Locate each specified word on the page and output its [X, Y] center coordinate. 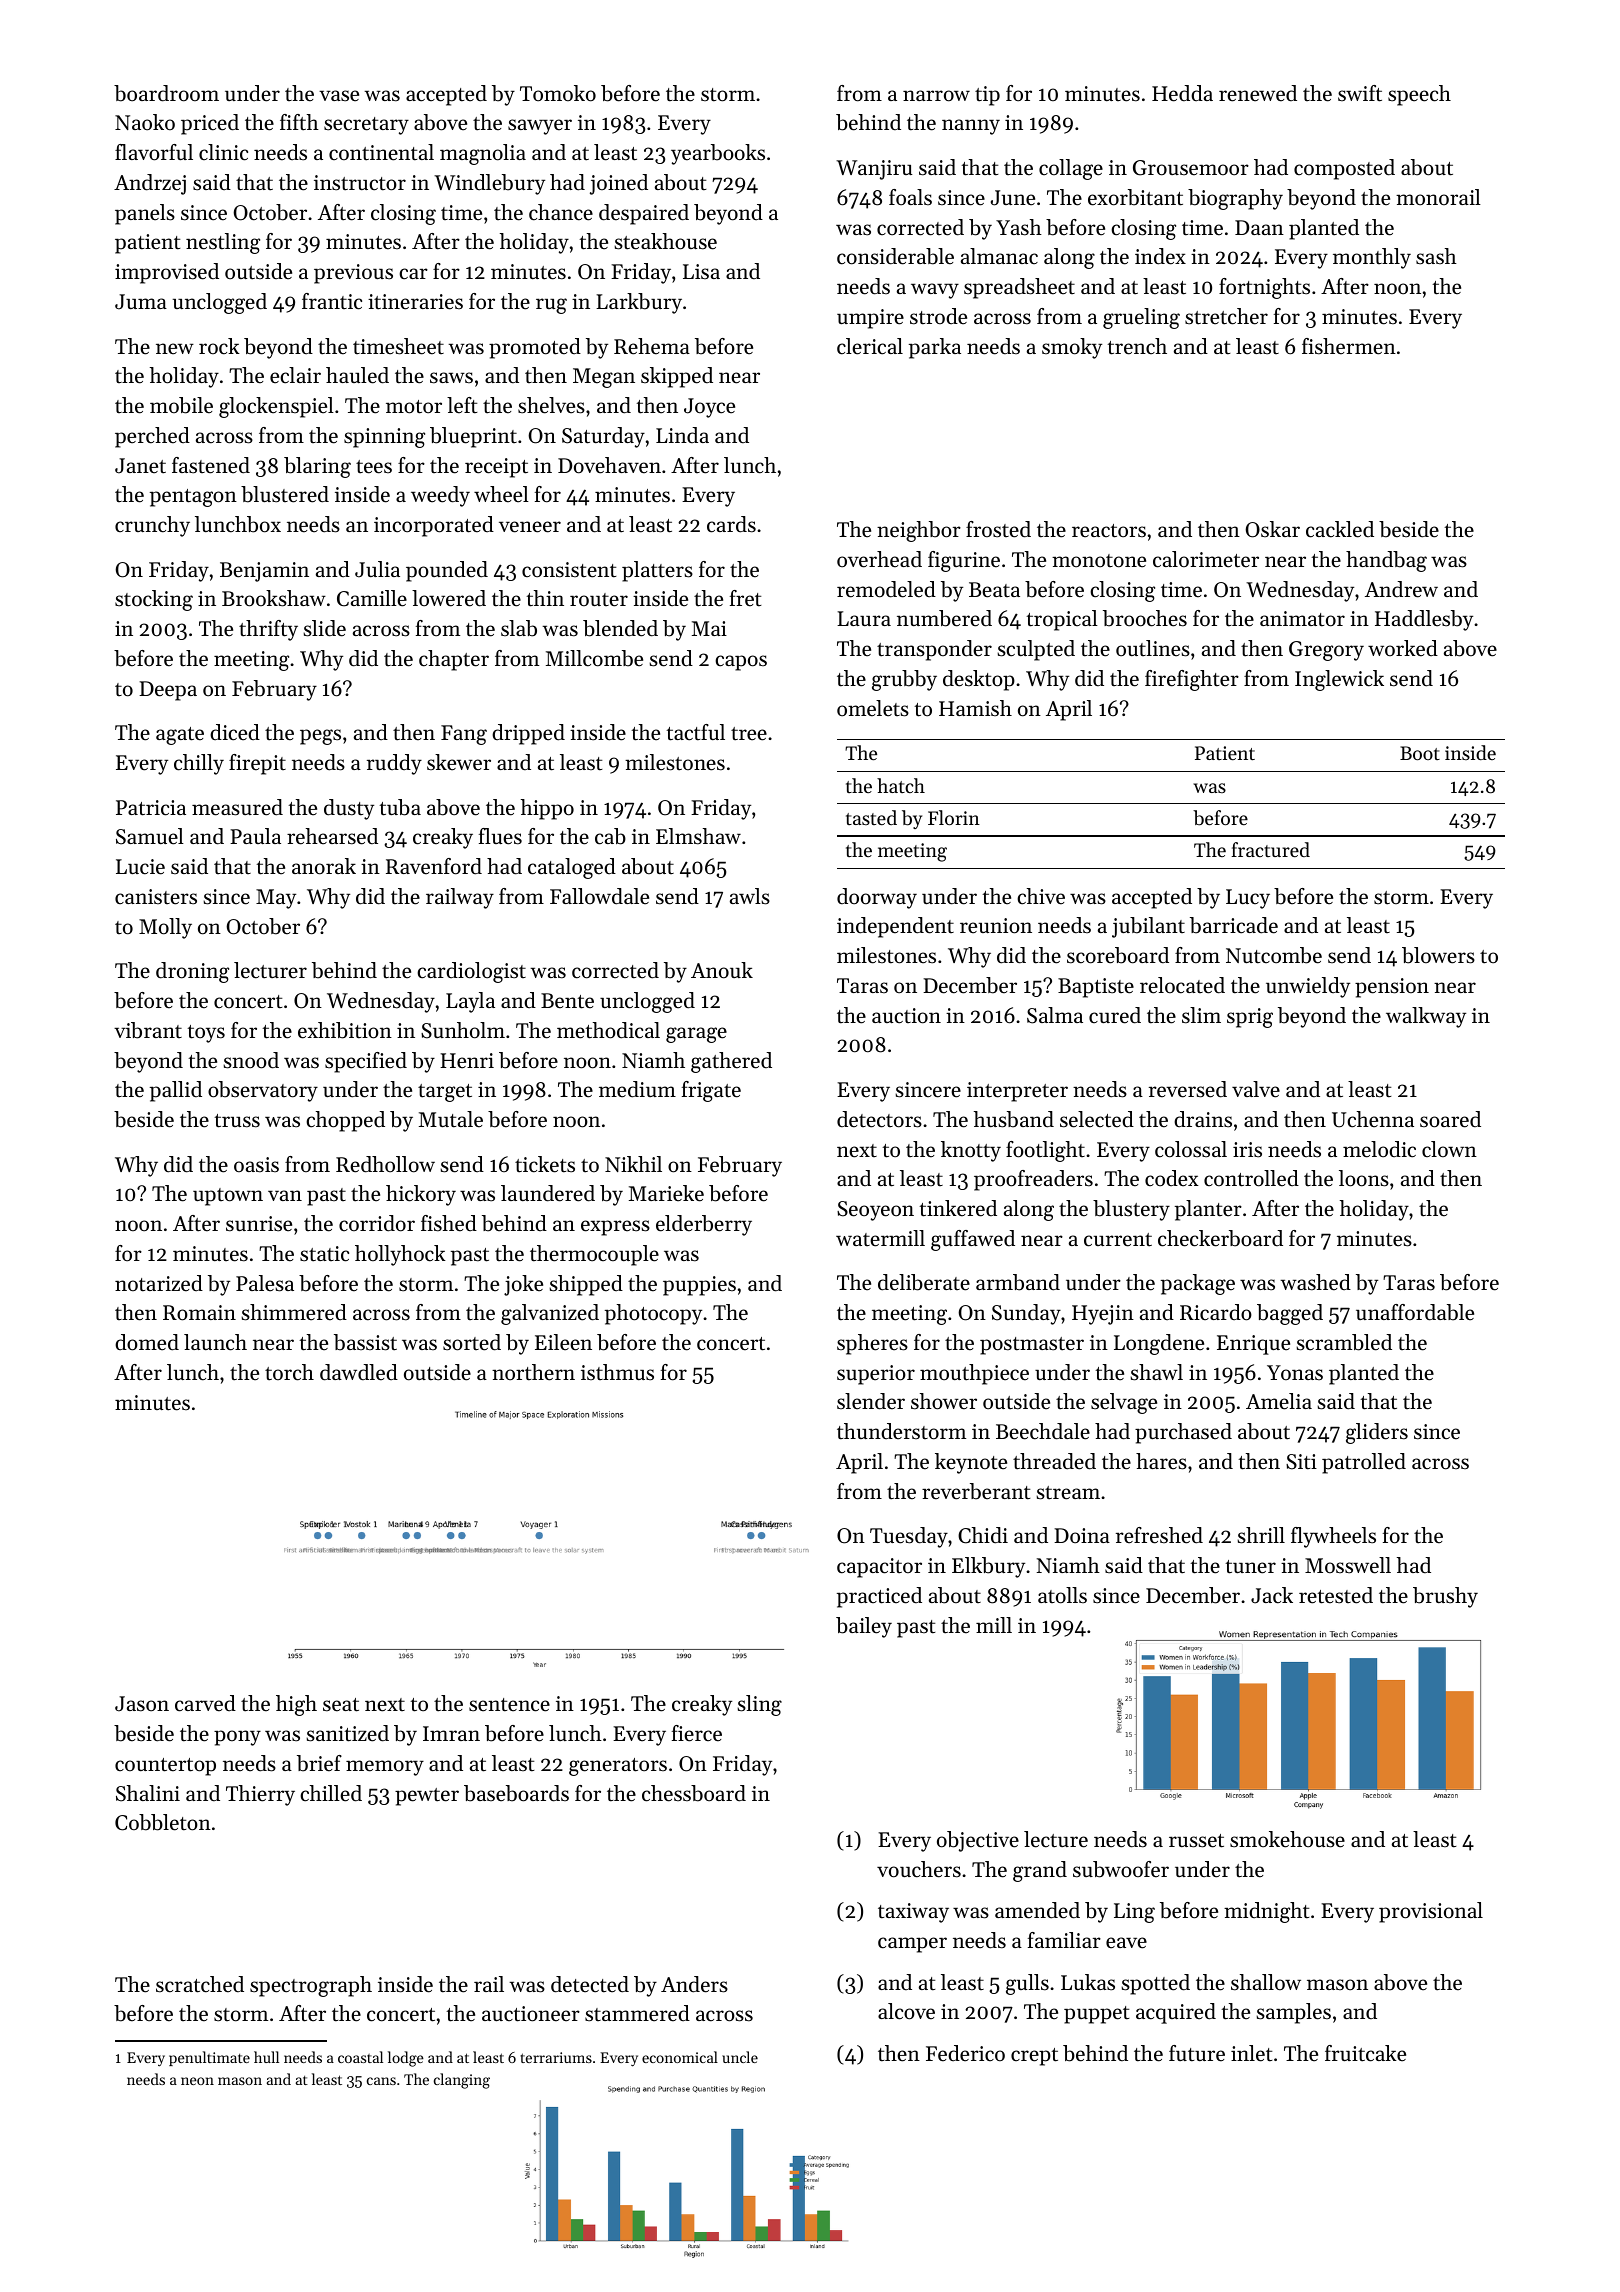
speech [1419, 95]
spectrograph [311, 1986]
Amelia [1279, 1401]
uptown [228, 1197]
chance [561, 212]
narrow [936, 96]
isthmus [617, 1372]
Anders [694, 1984]
